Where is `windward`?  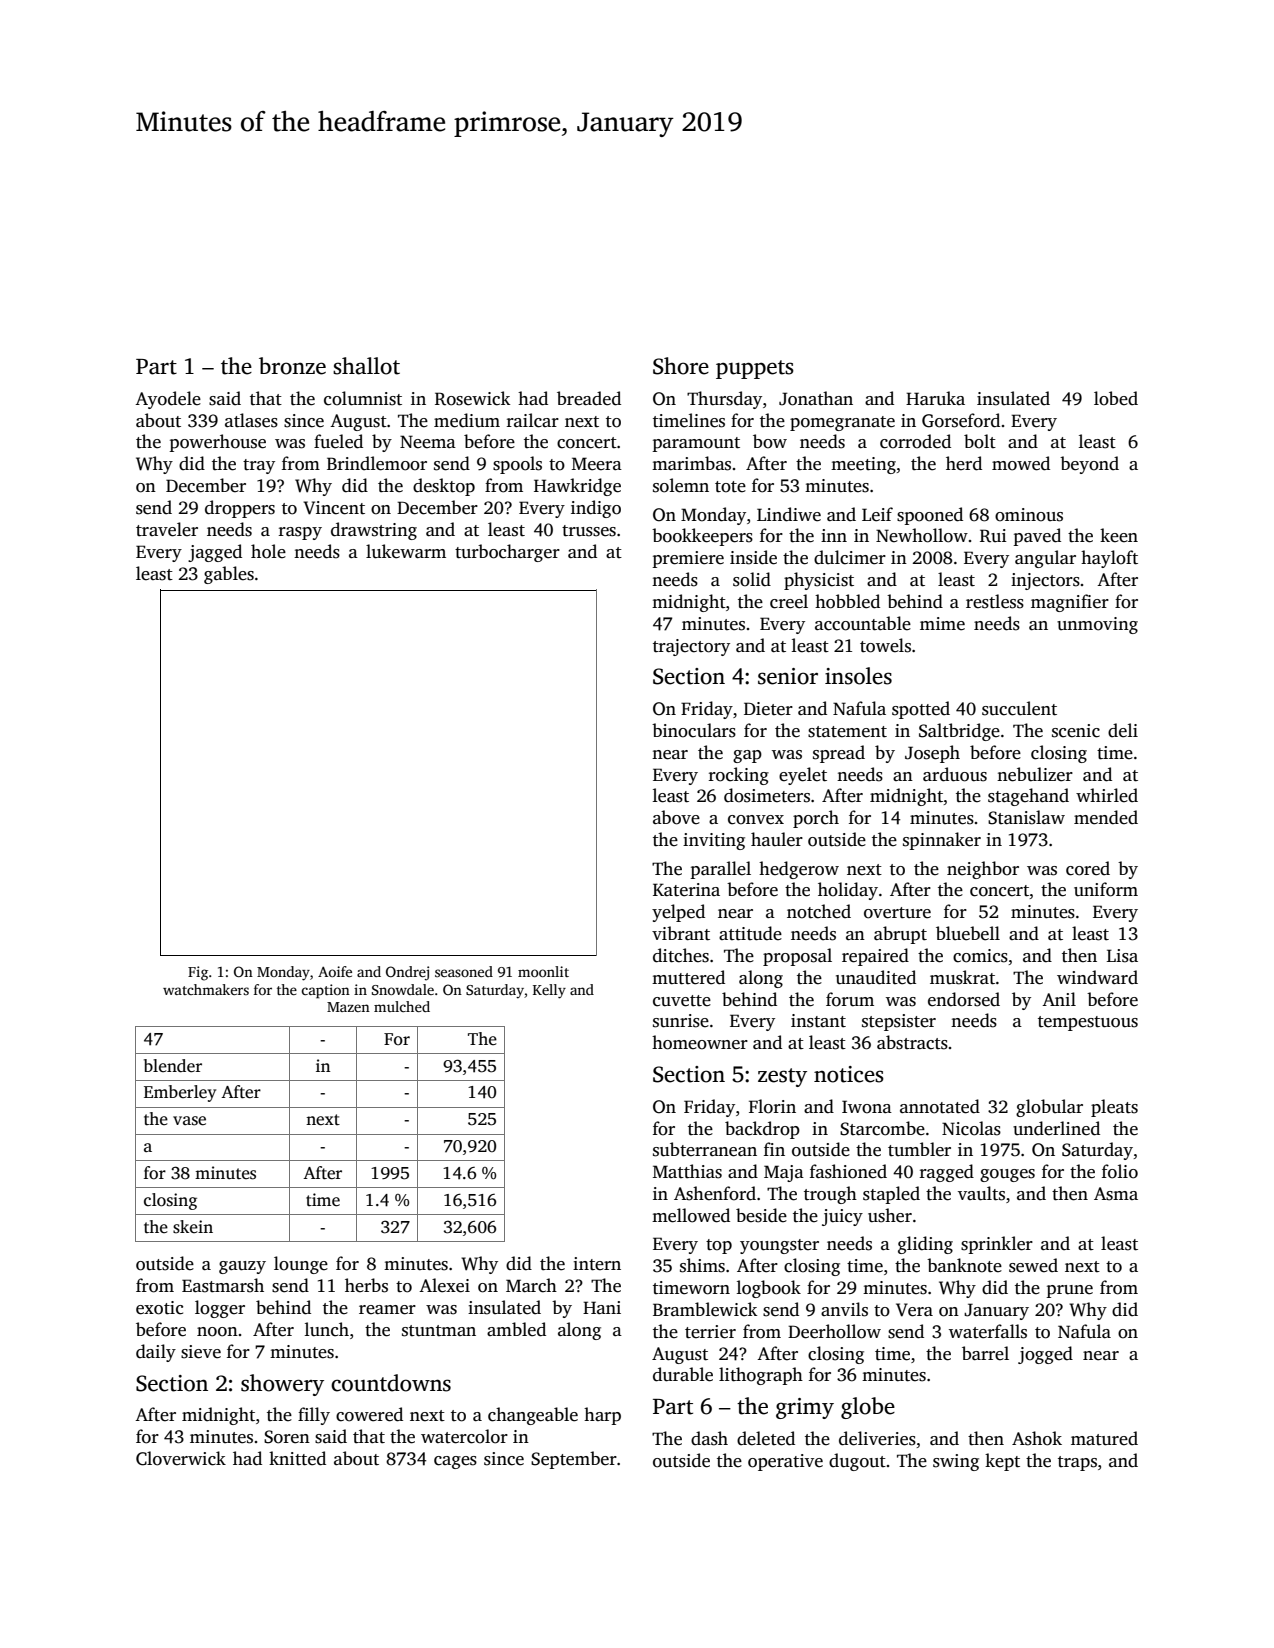 windward is located at coordinates (1097, 977).
